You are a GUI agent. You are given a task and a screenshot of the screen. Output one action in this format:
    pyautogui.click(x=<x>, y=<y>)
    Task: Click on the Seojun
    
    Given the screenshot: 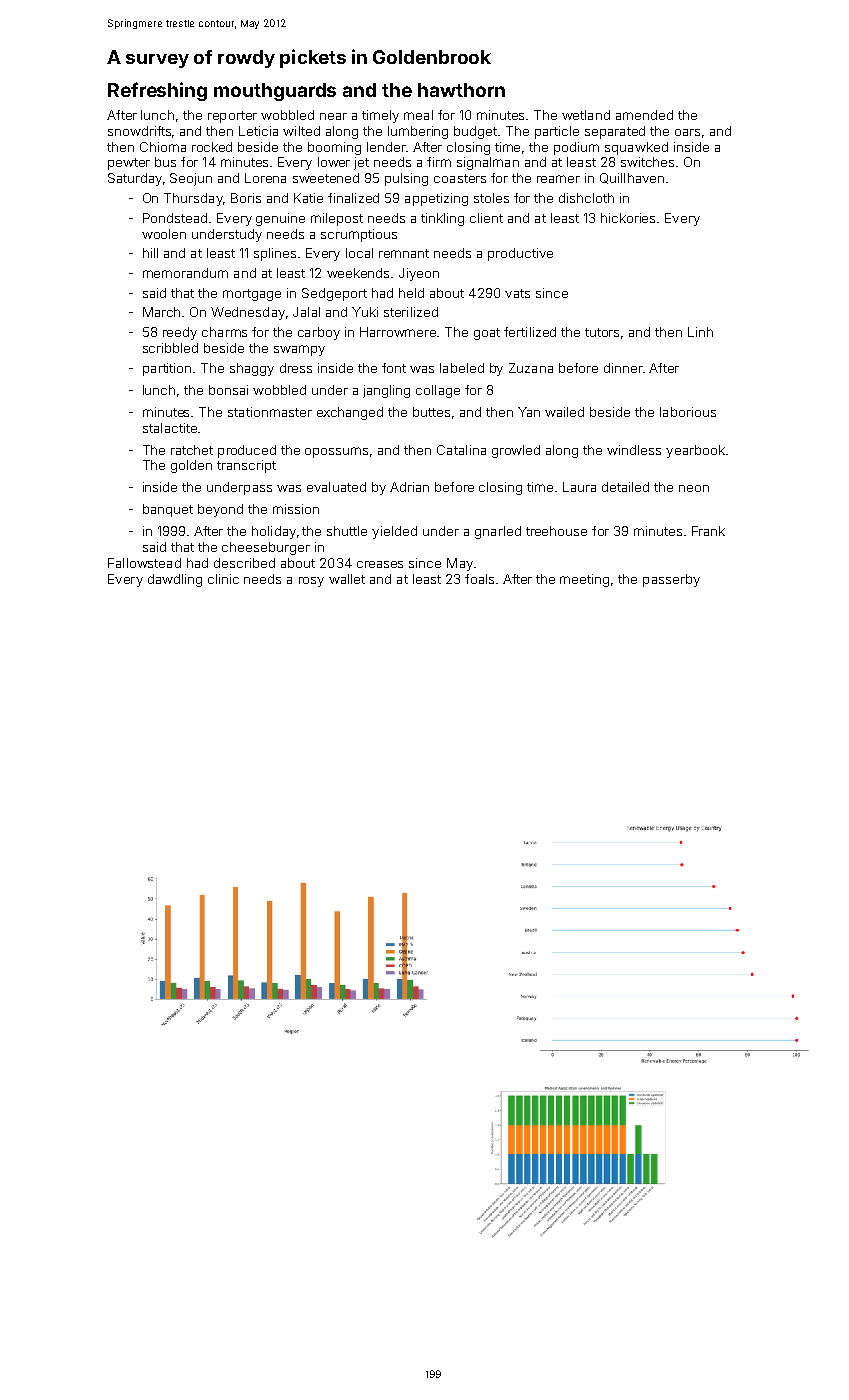 What is the action you would take?
    pyautogui.click(x=191, y=179)
